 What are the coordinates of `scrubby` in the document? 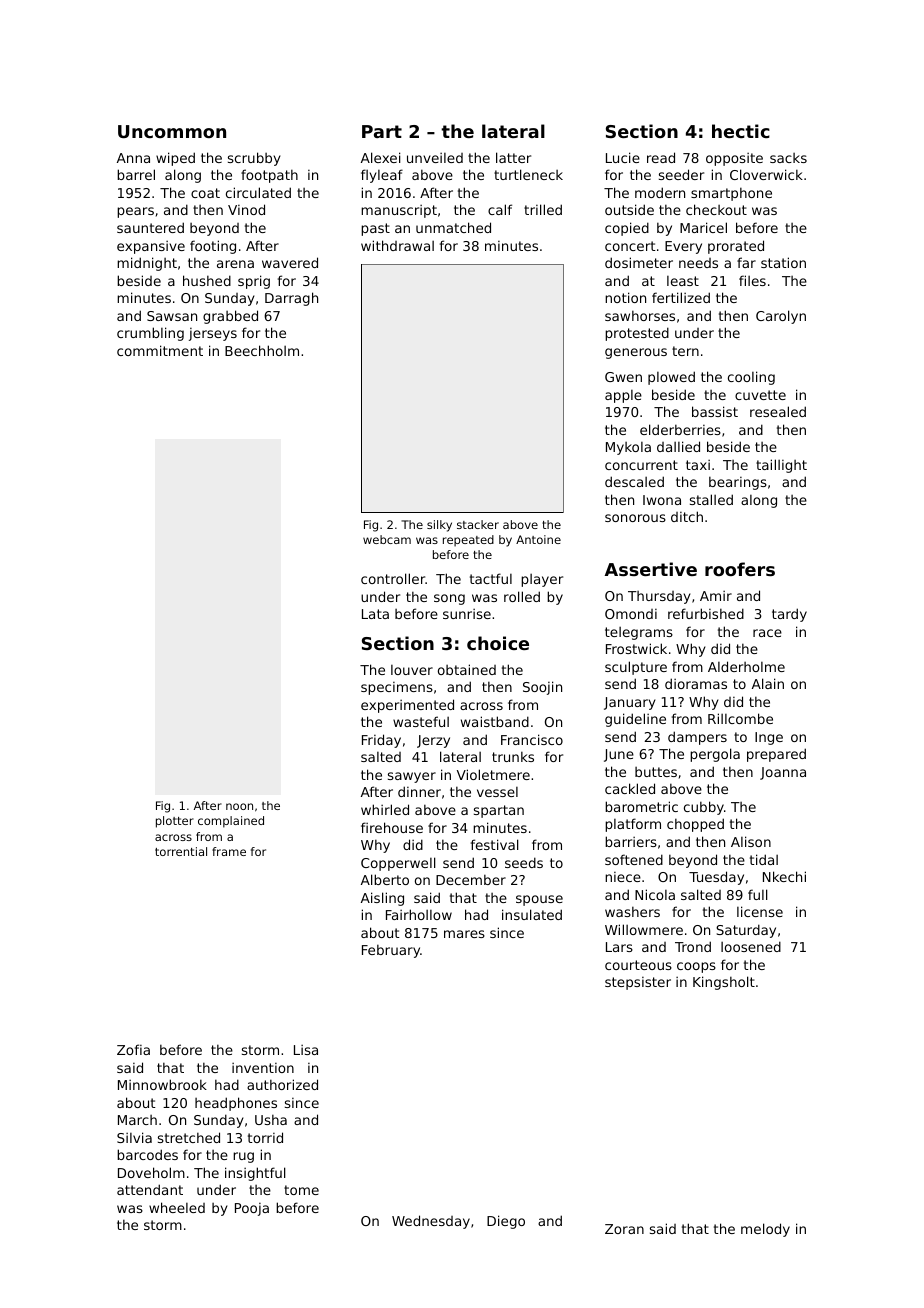 It's located at (254, 159).
